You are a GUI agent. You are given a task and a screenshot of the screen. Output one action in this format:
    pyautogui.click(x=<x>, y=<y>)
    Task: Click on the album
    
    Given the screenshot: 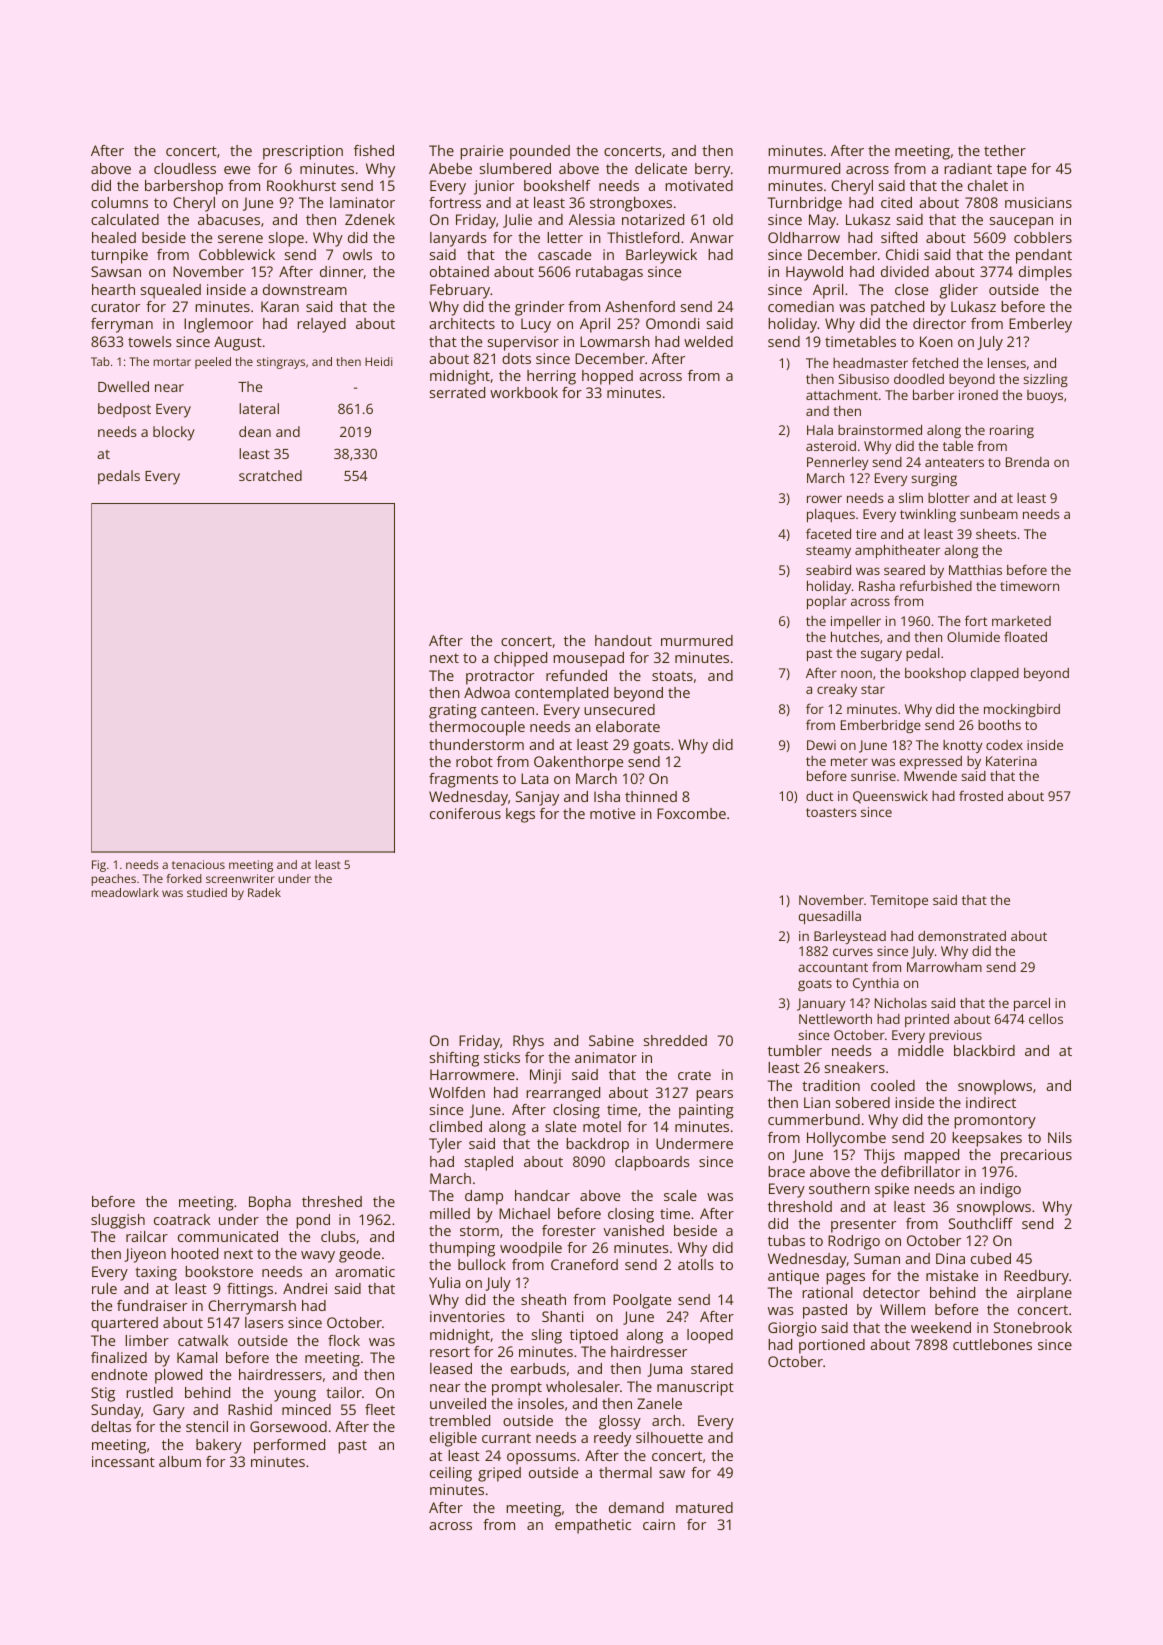 What is the action you would take?
    pyautogui.click(x=180, y=1461)
